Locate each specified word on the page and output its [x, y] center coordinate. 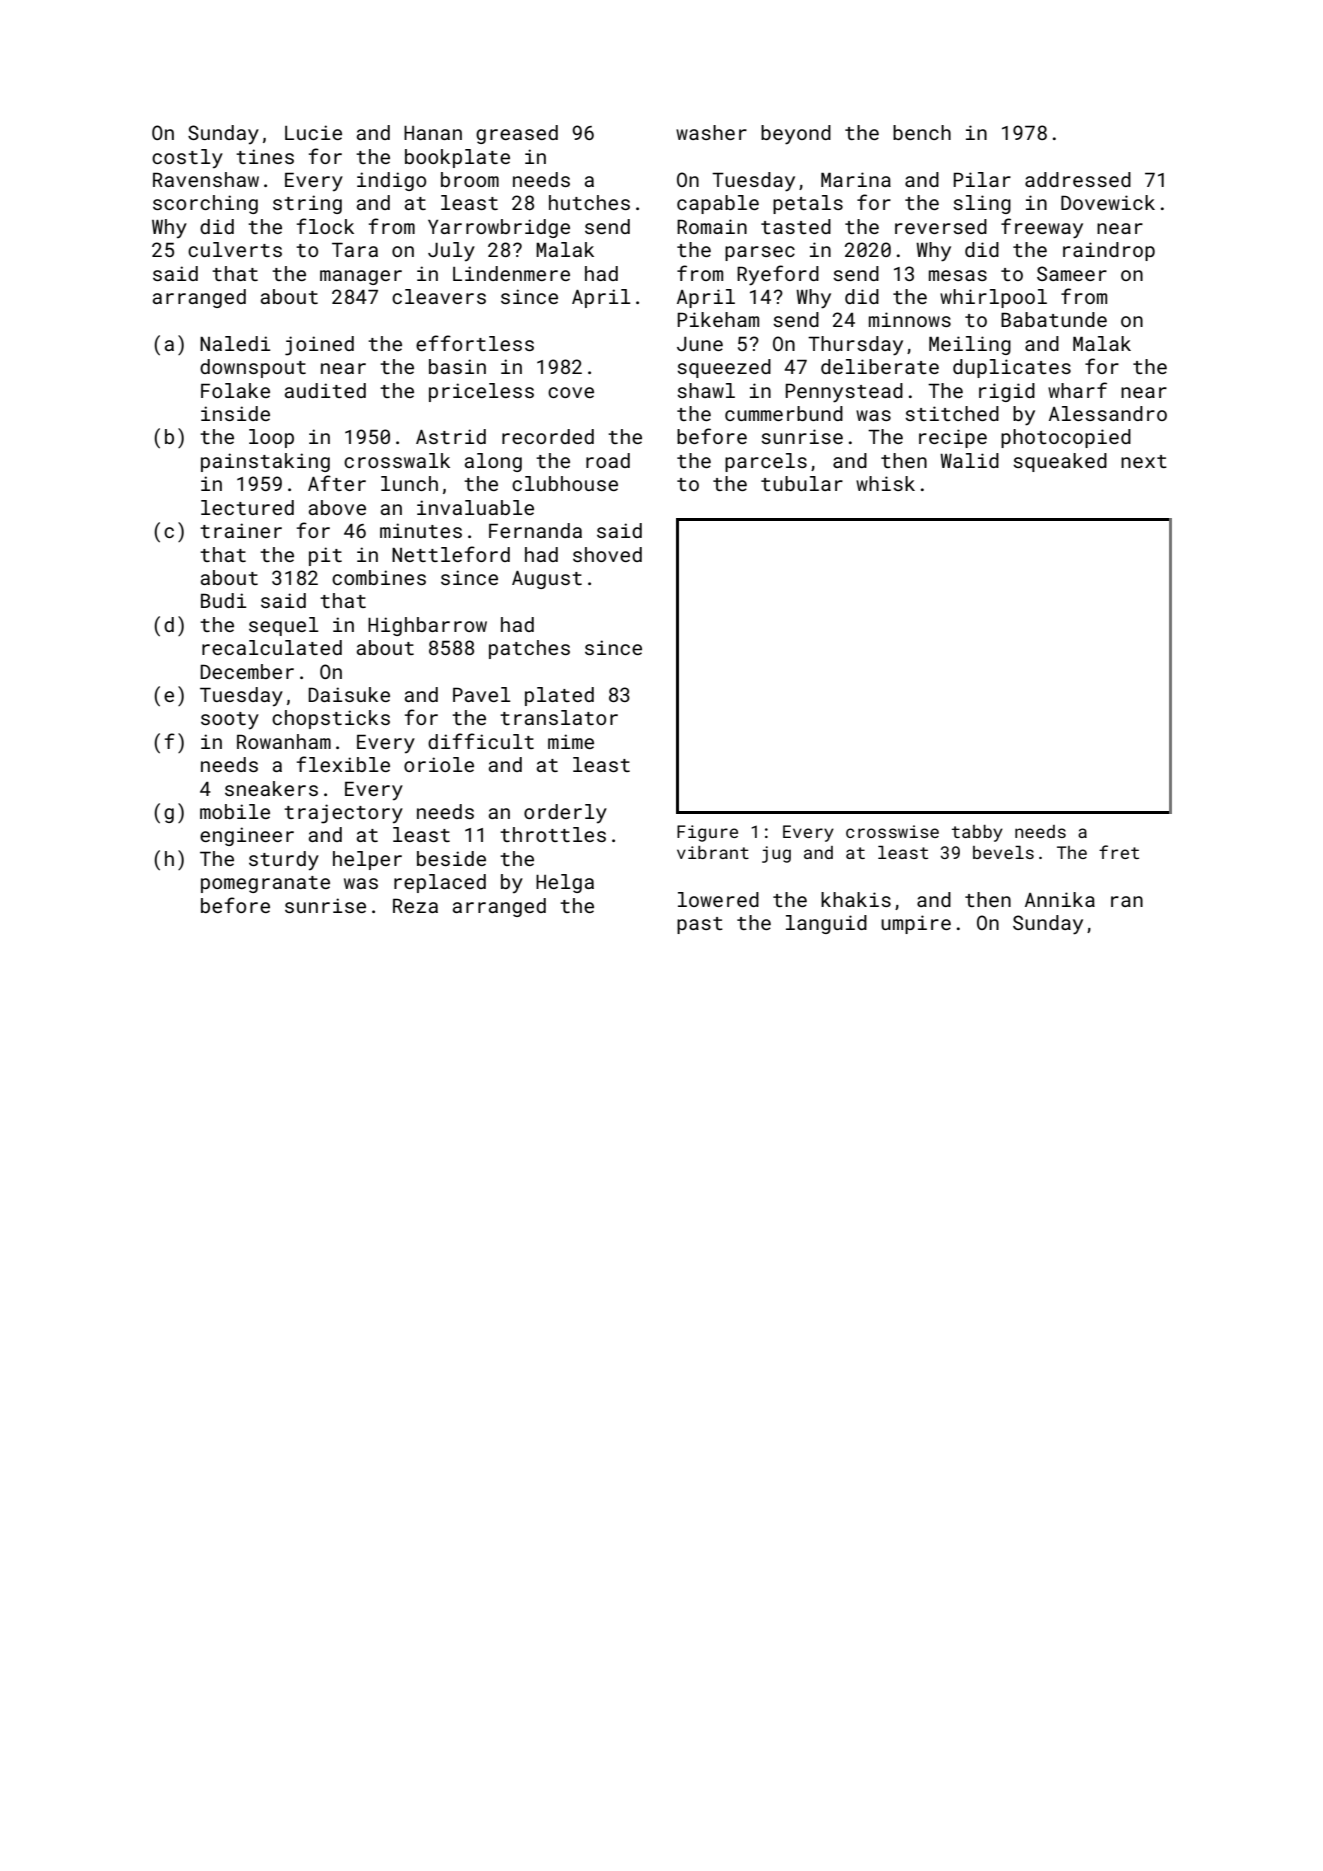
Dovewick [1108, 202]
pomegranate [265, 884]
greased [517, 134]
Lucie [313, 132]
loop [271, 438]
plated [559, 696]
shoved [607, 554]
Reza [415, 906]
